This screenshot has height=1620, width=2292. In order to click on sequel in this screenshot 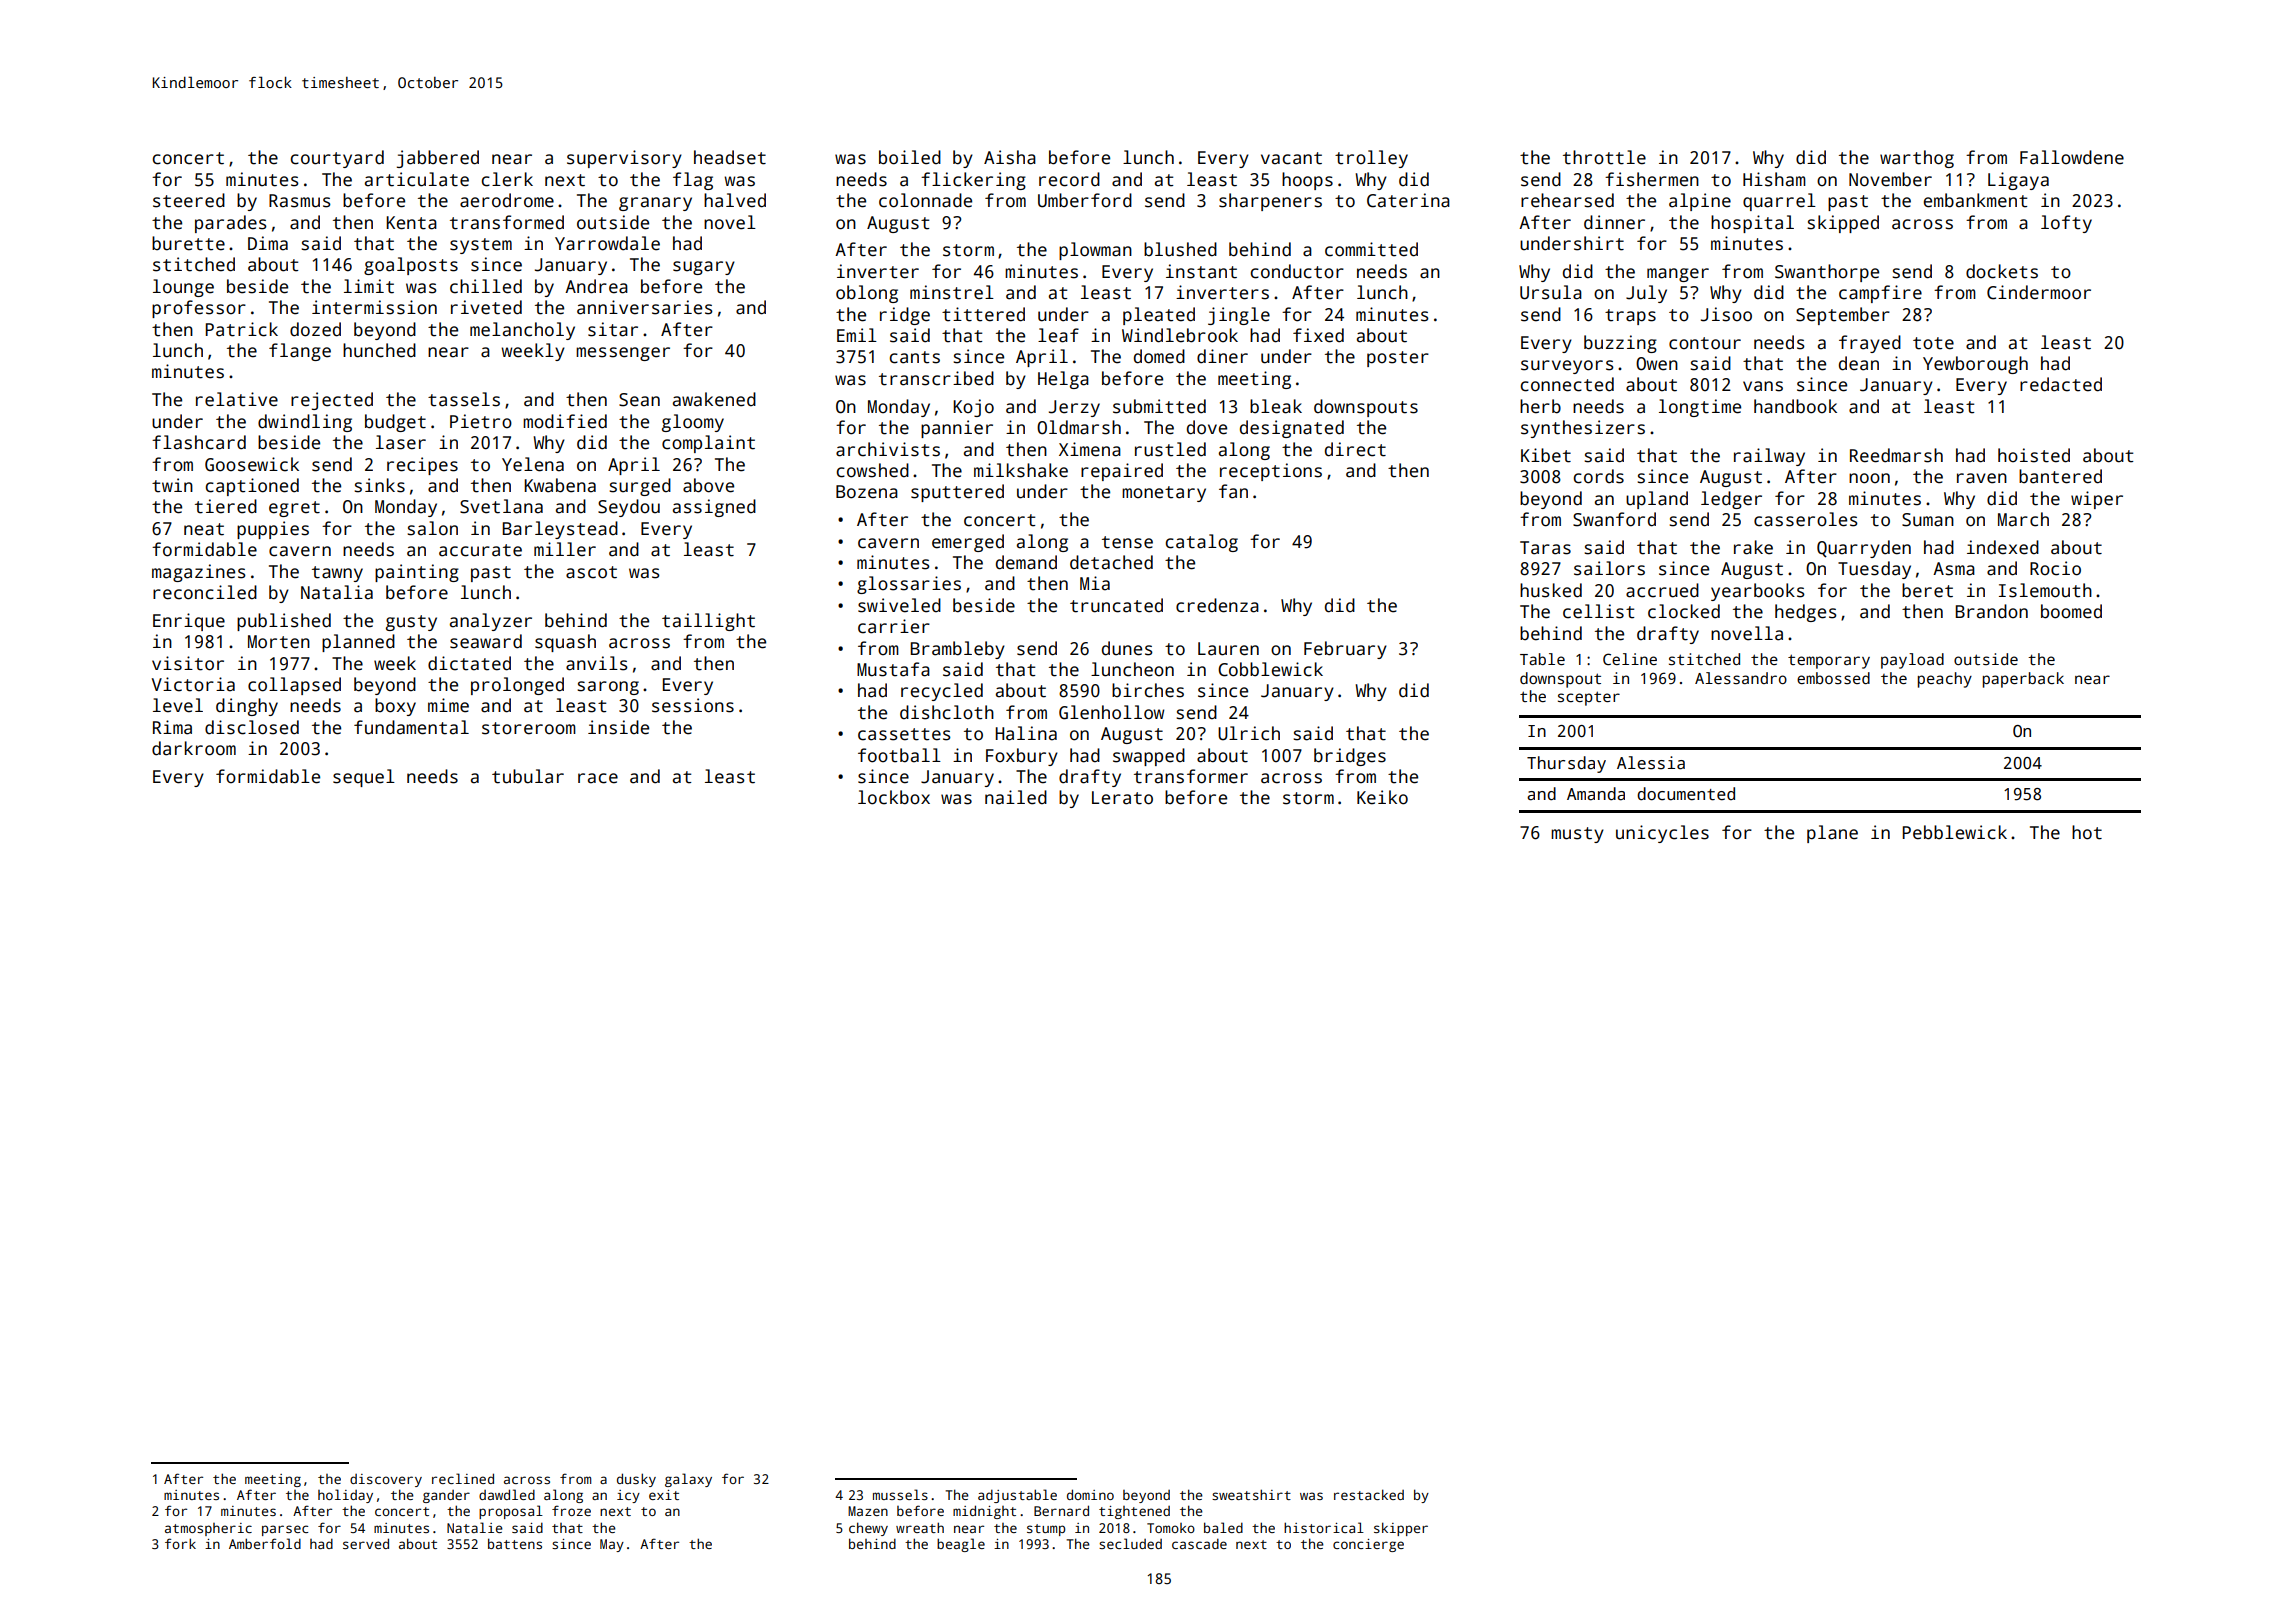, I will do `click(364, 778)`.
